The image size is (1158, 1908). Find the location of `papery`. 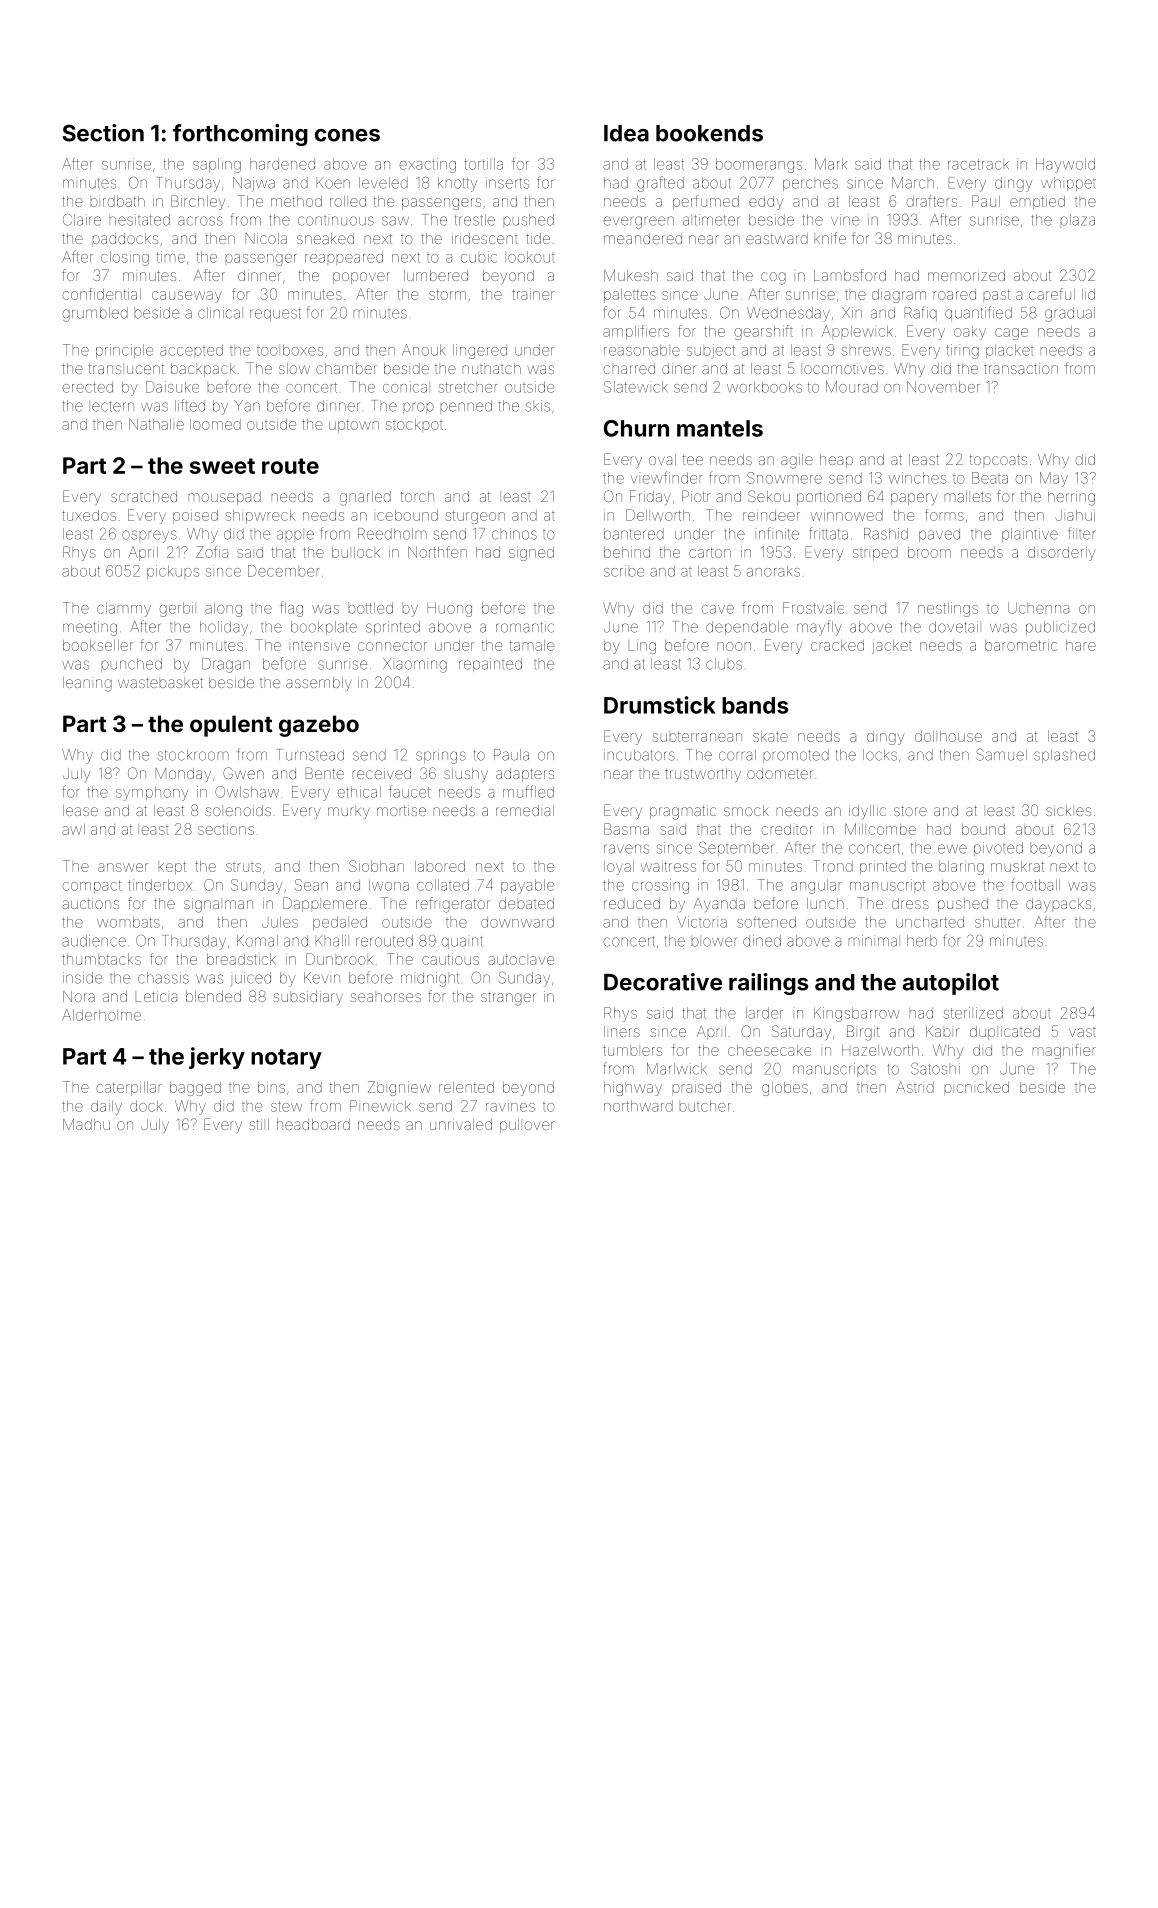

papery is located at coordinates (914, 499).
